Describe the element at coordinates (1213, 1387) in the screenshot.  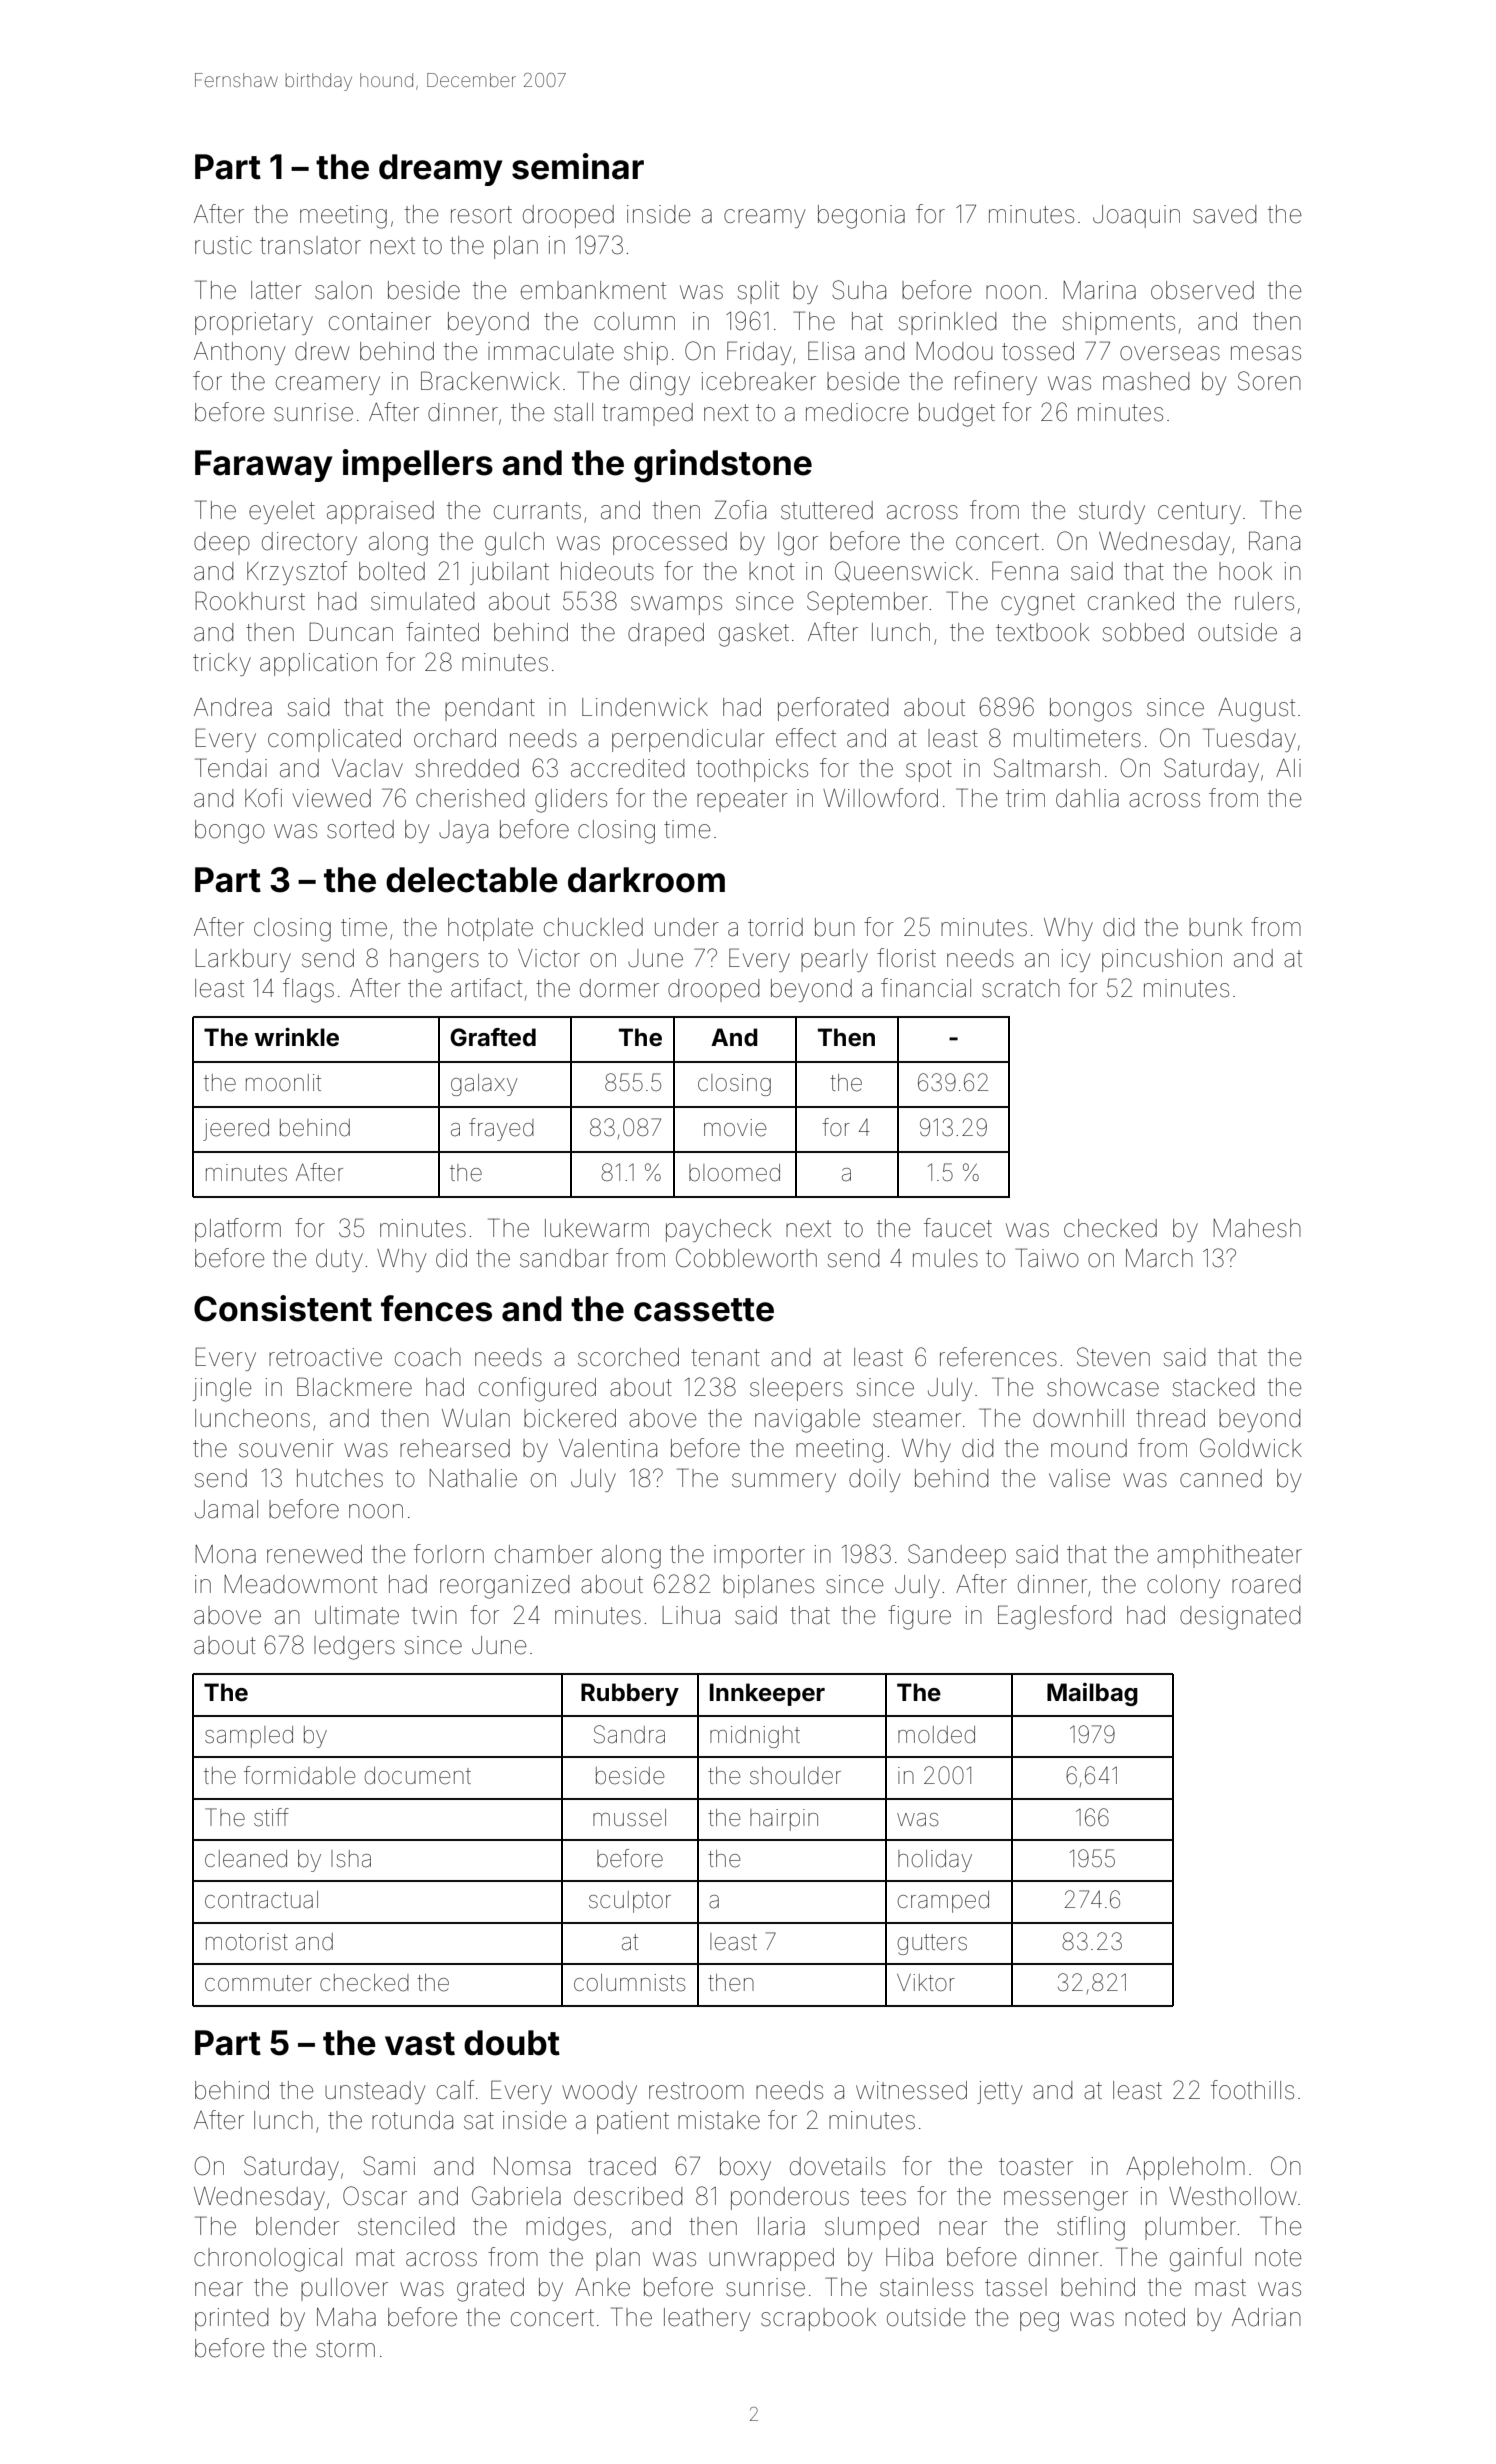
I see `stacked` at that location.
